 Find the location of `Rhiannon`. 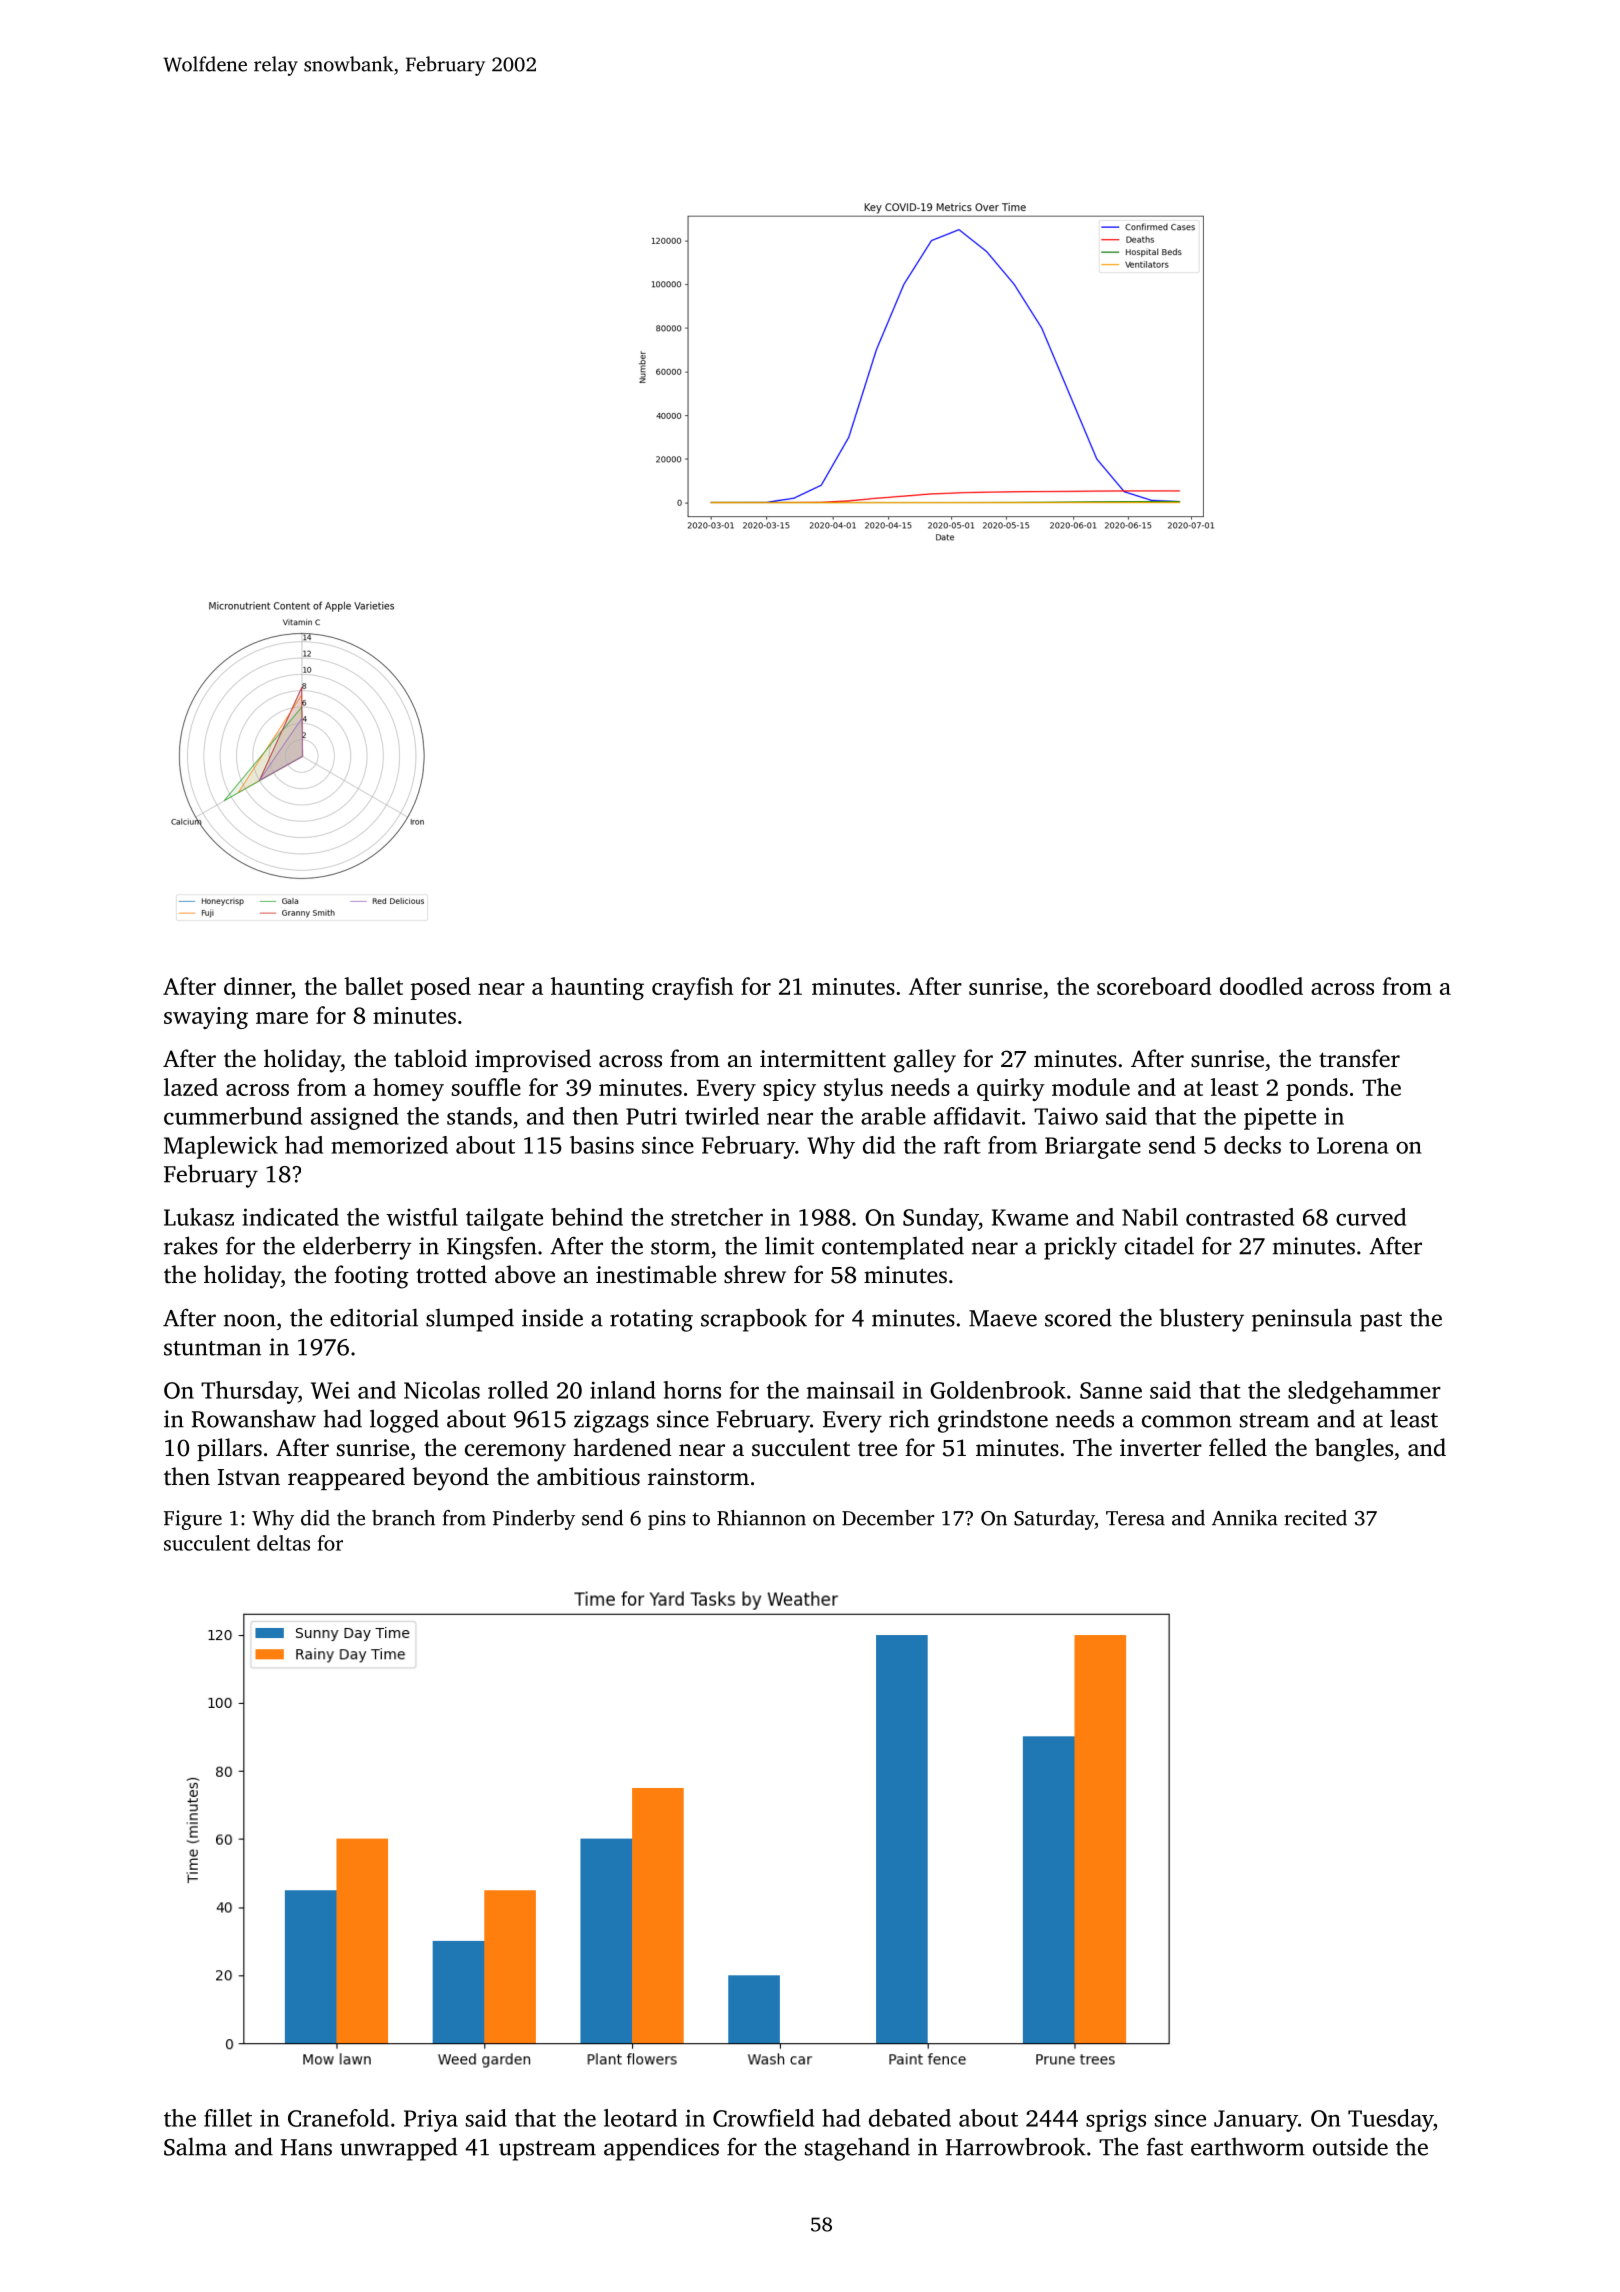

Rhiannon is located at coordinates (761, 1518).
